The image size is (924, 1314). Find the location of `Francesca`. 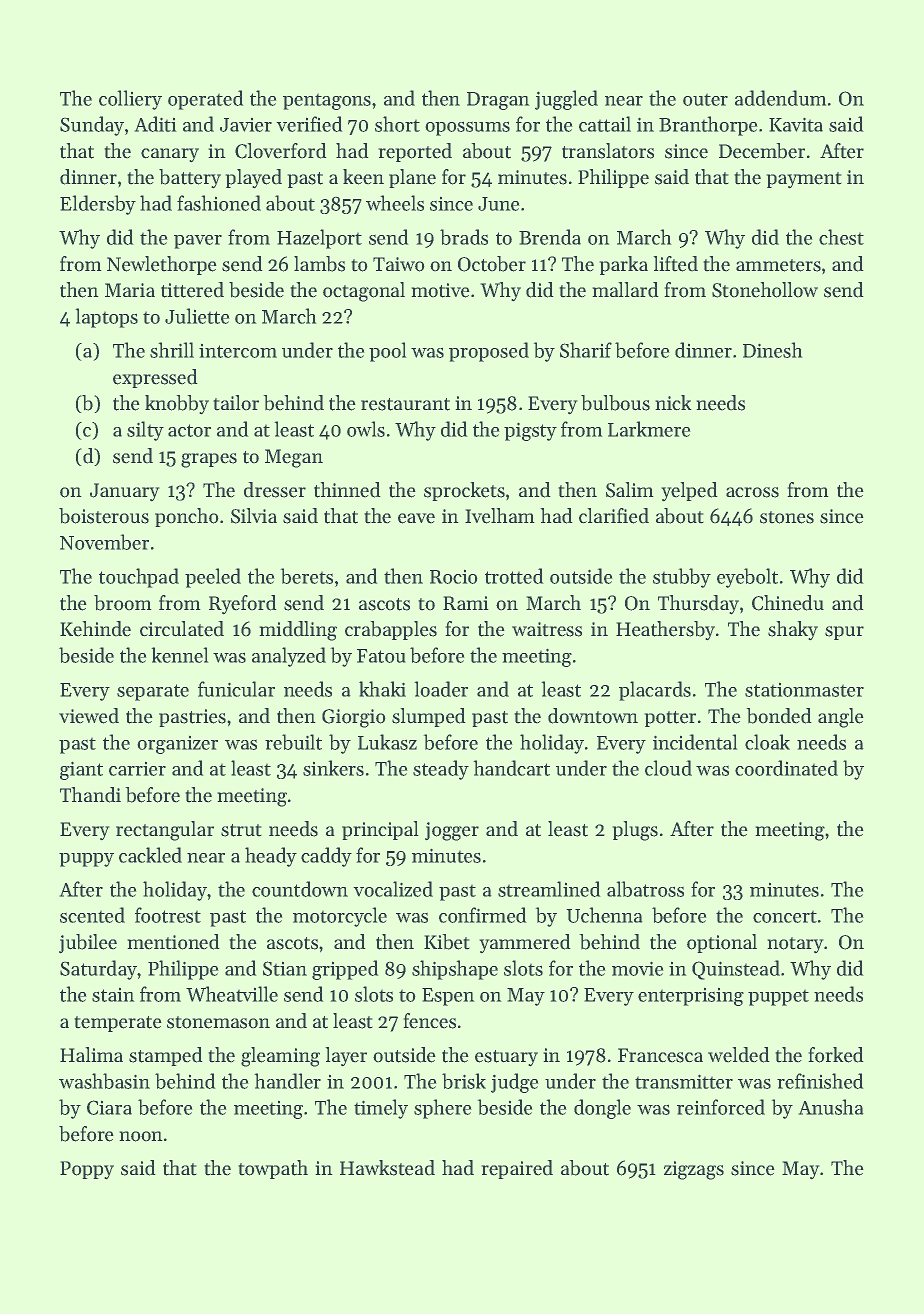

Francesca is located at coordinates (660, 1055).
